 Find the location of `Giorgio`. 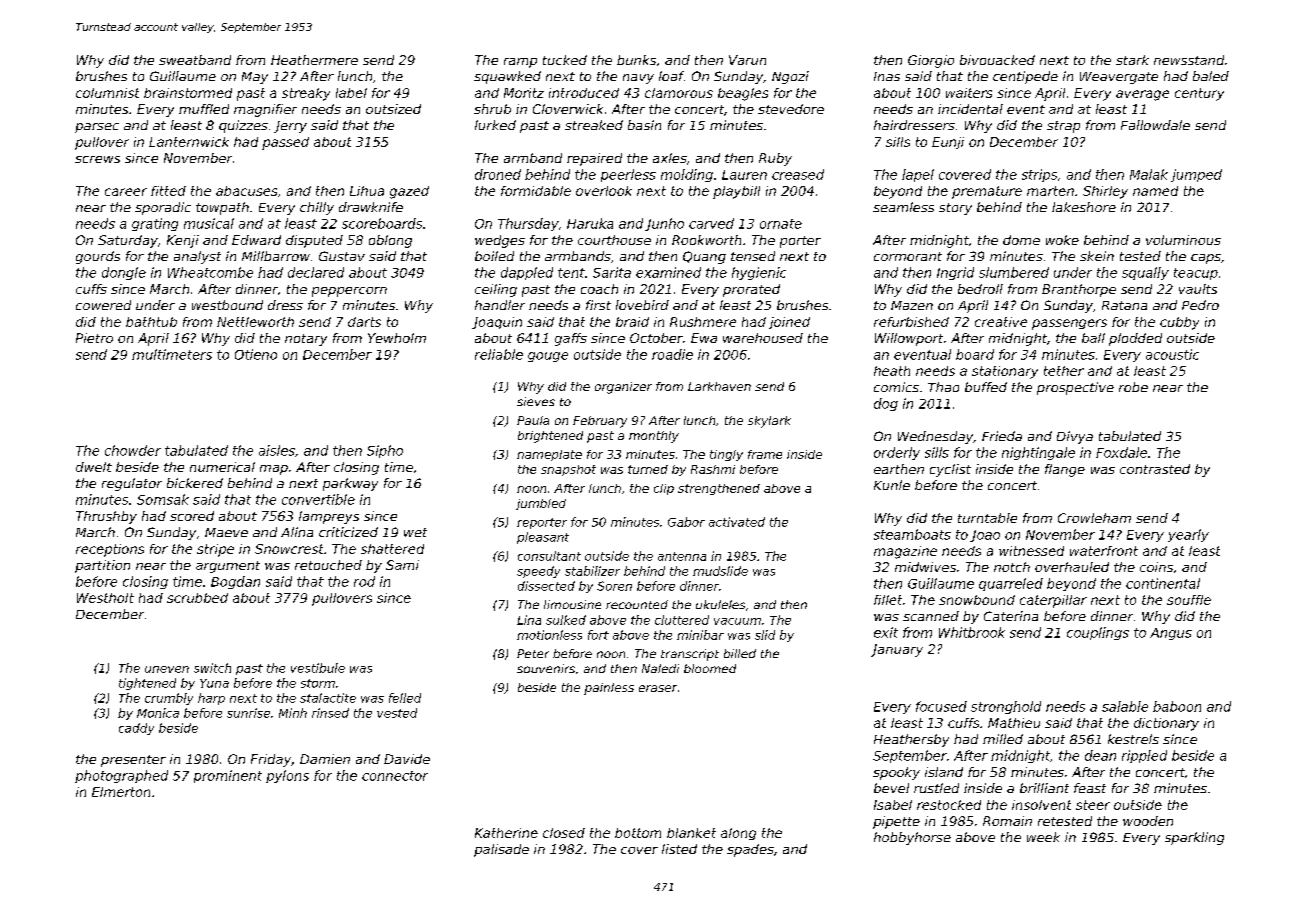

Giorgio is located at coordinates (931, 61).
